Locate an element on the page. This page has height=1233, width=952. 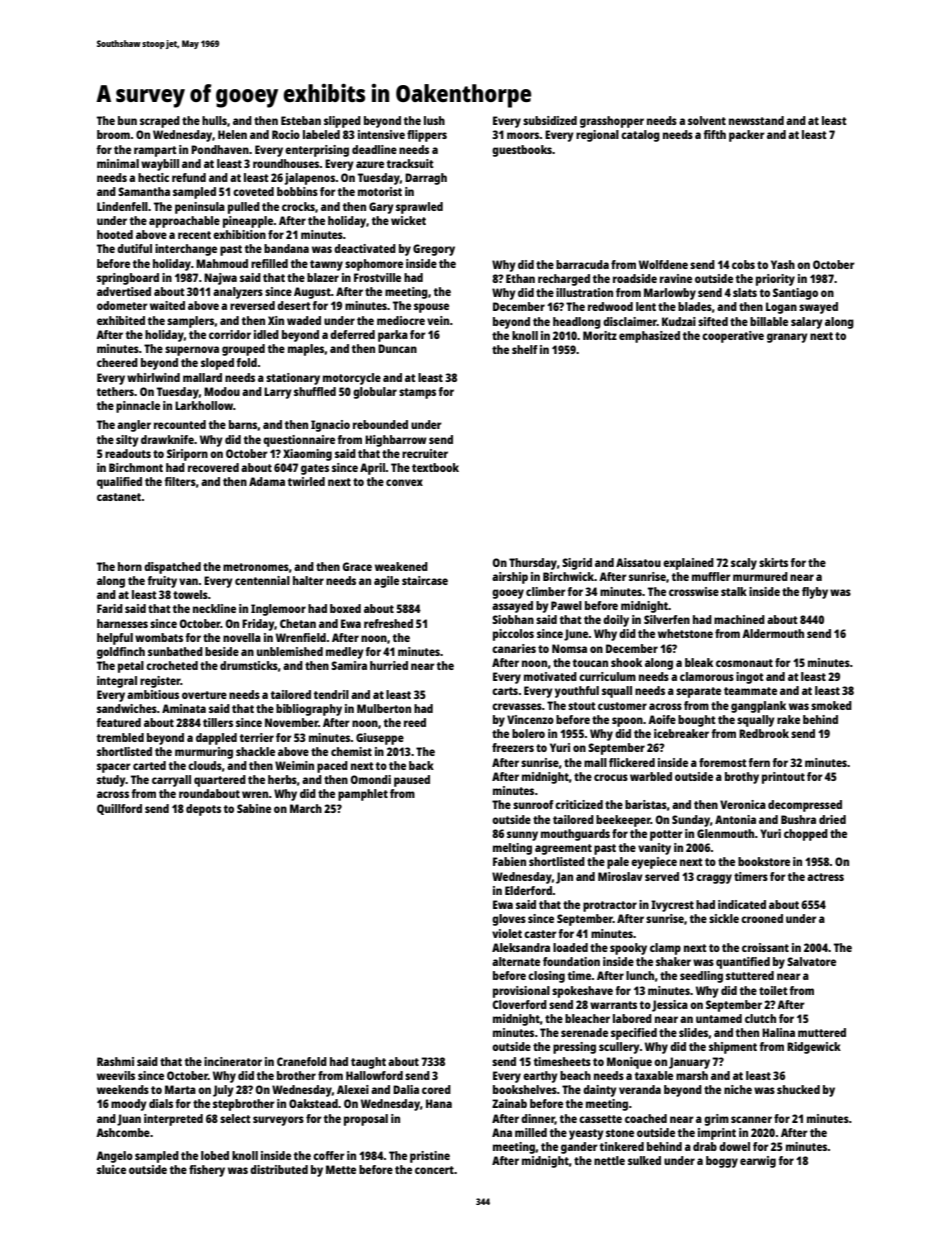
Aissatou is located at coordinates (638, 562).
